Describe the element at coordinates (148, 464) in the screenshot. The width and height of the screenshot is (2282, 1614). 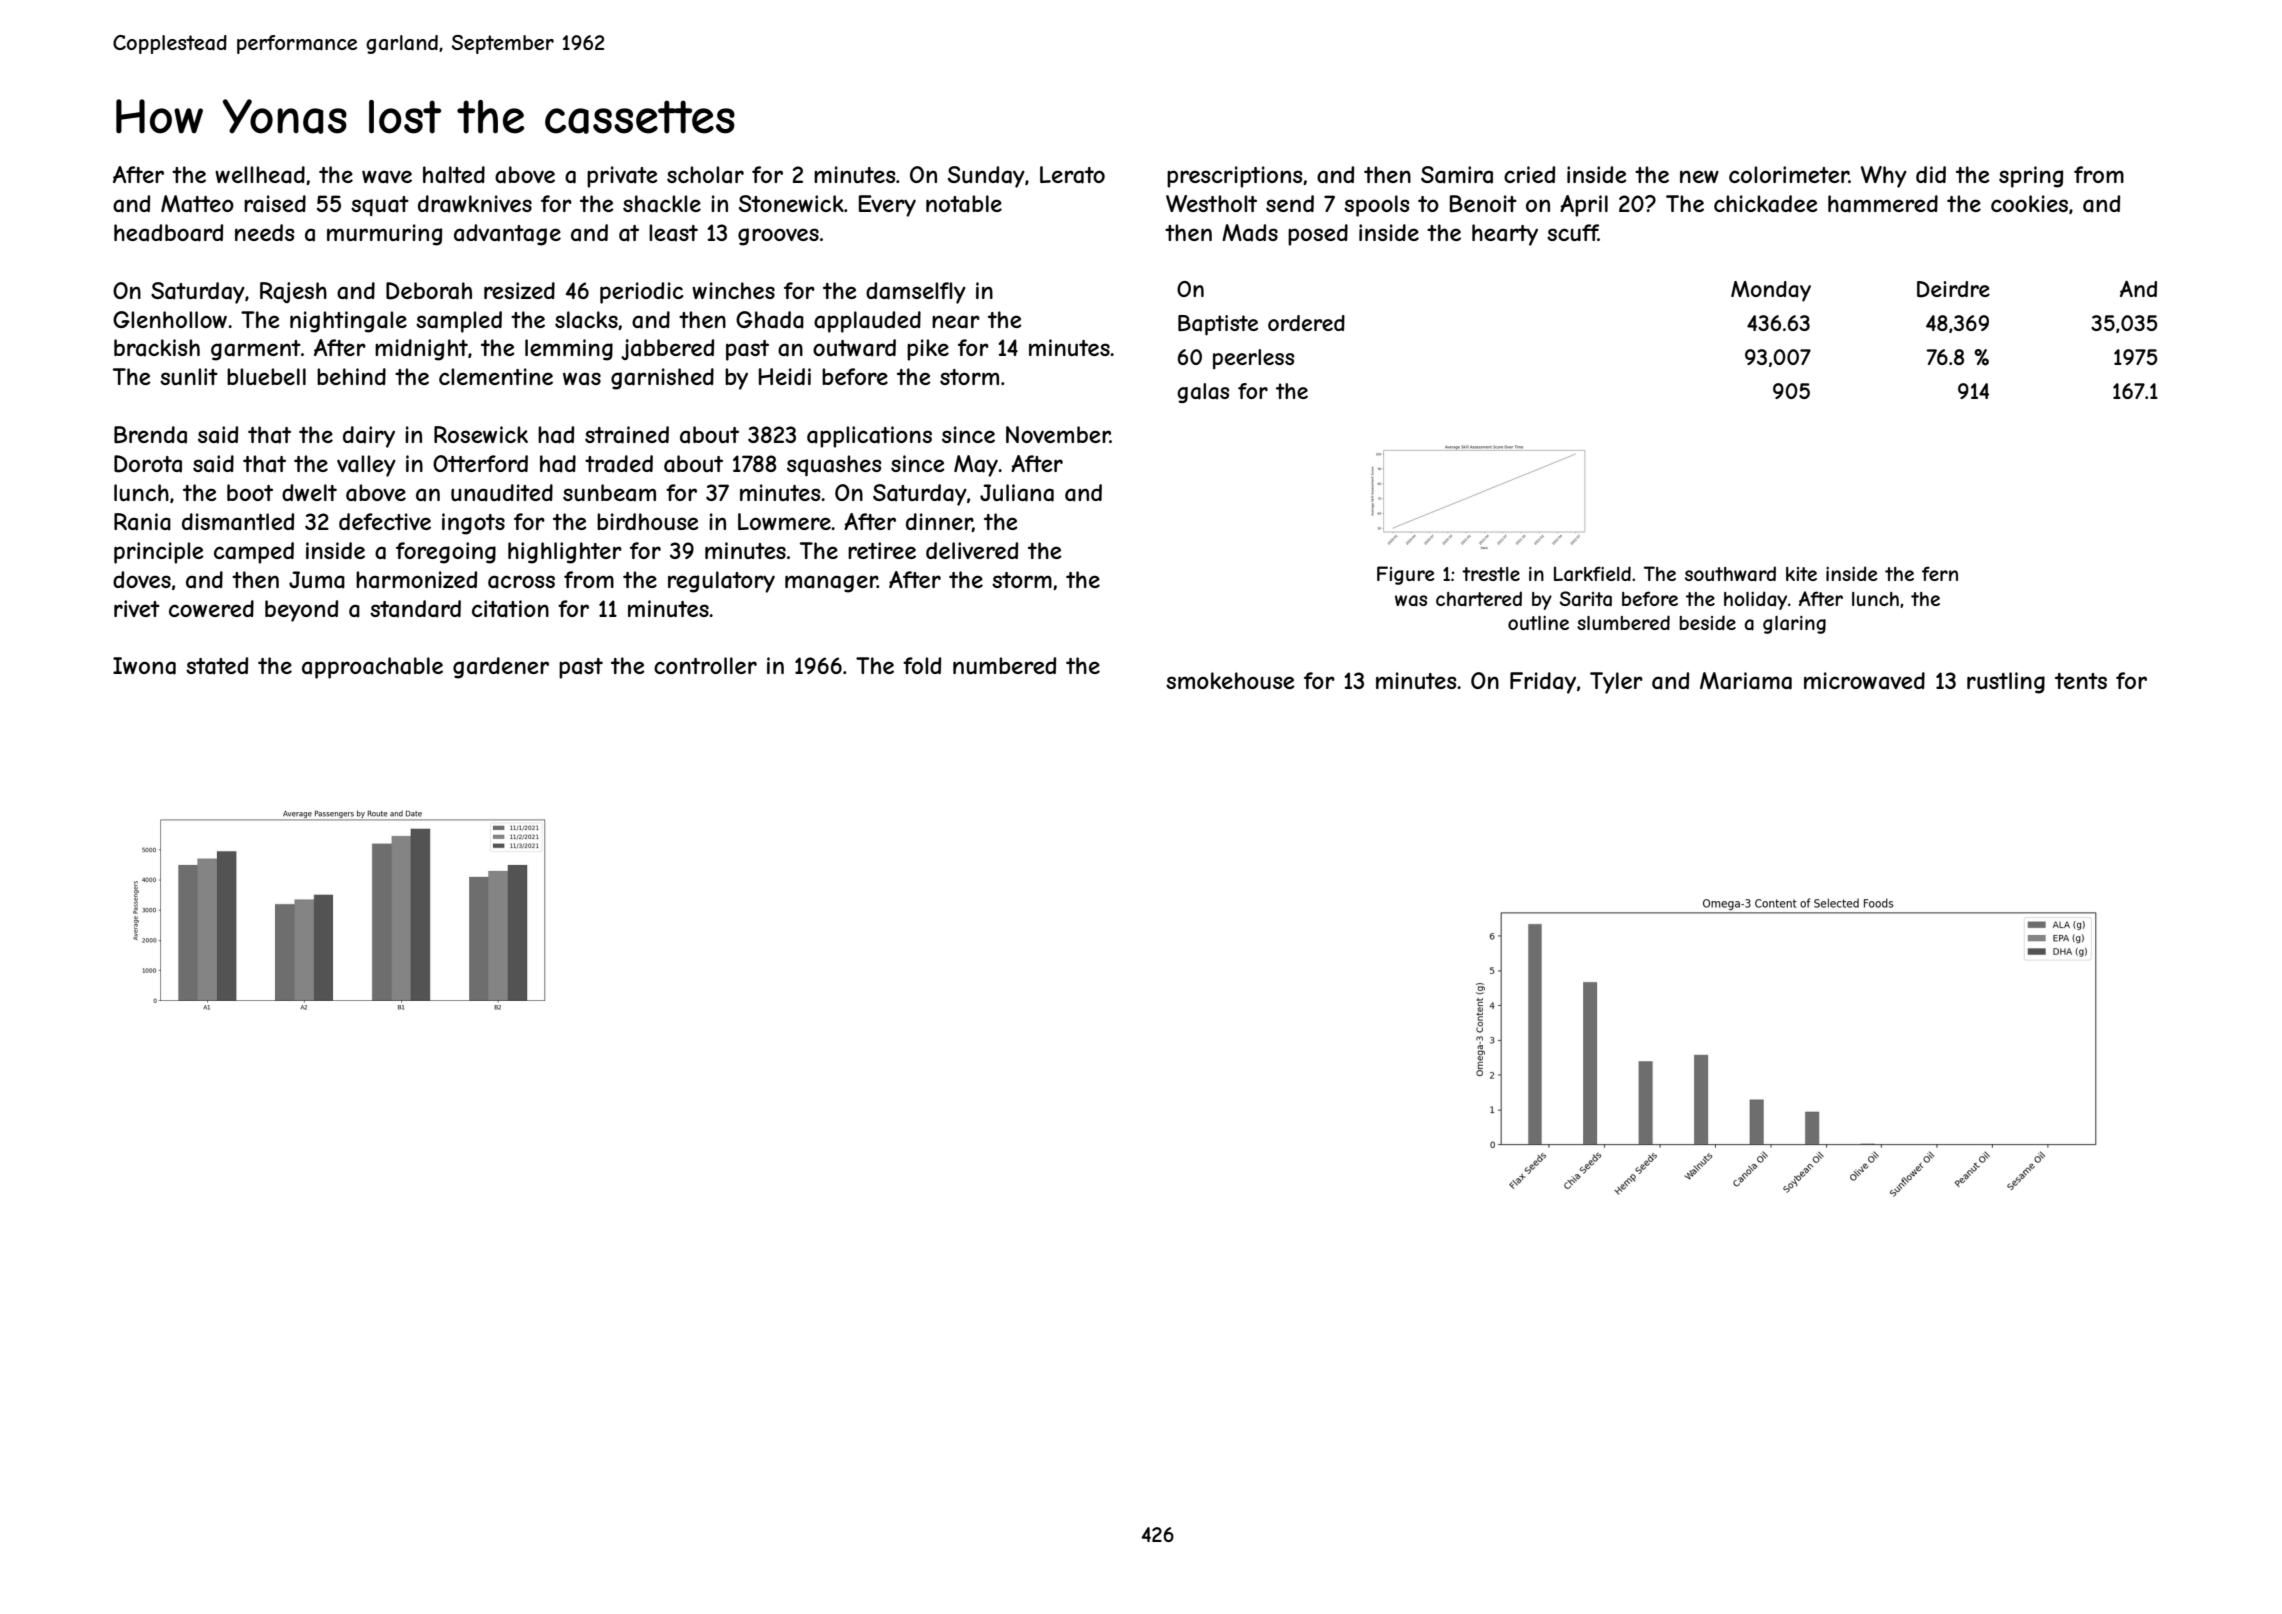
I see `Dorota` at that location.
